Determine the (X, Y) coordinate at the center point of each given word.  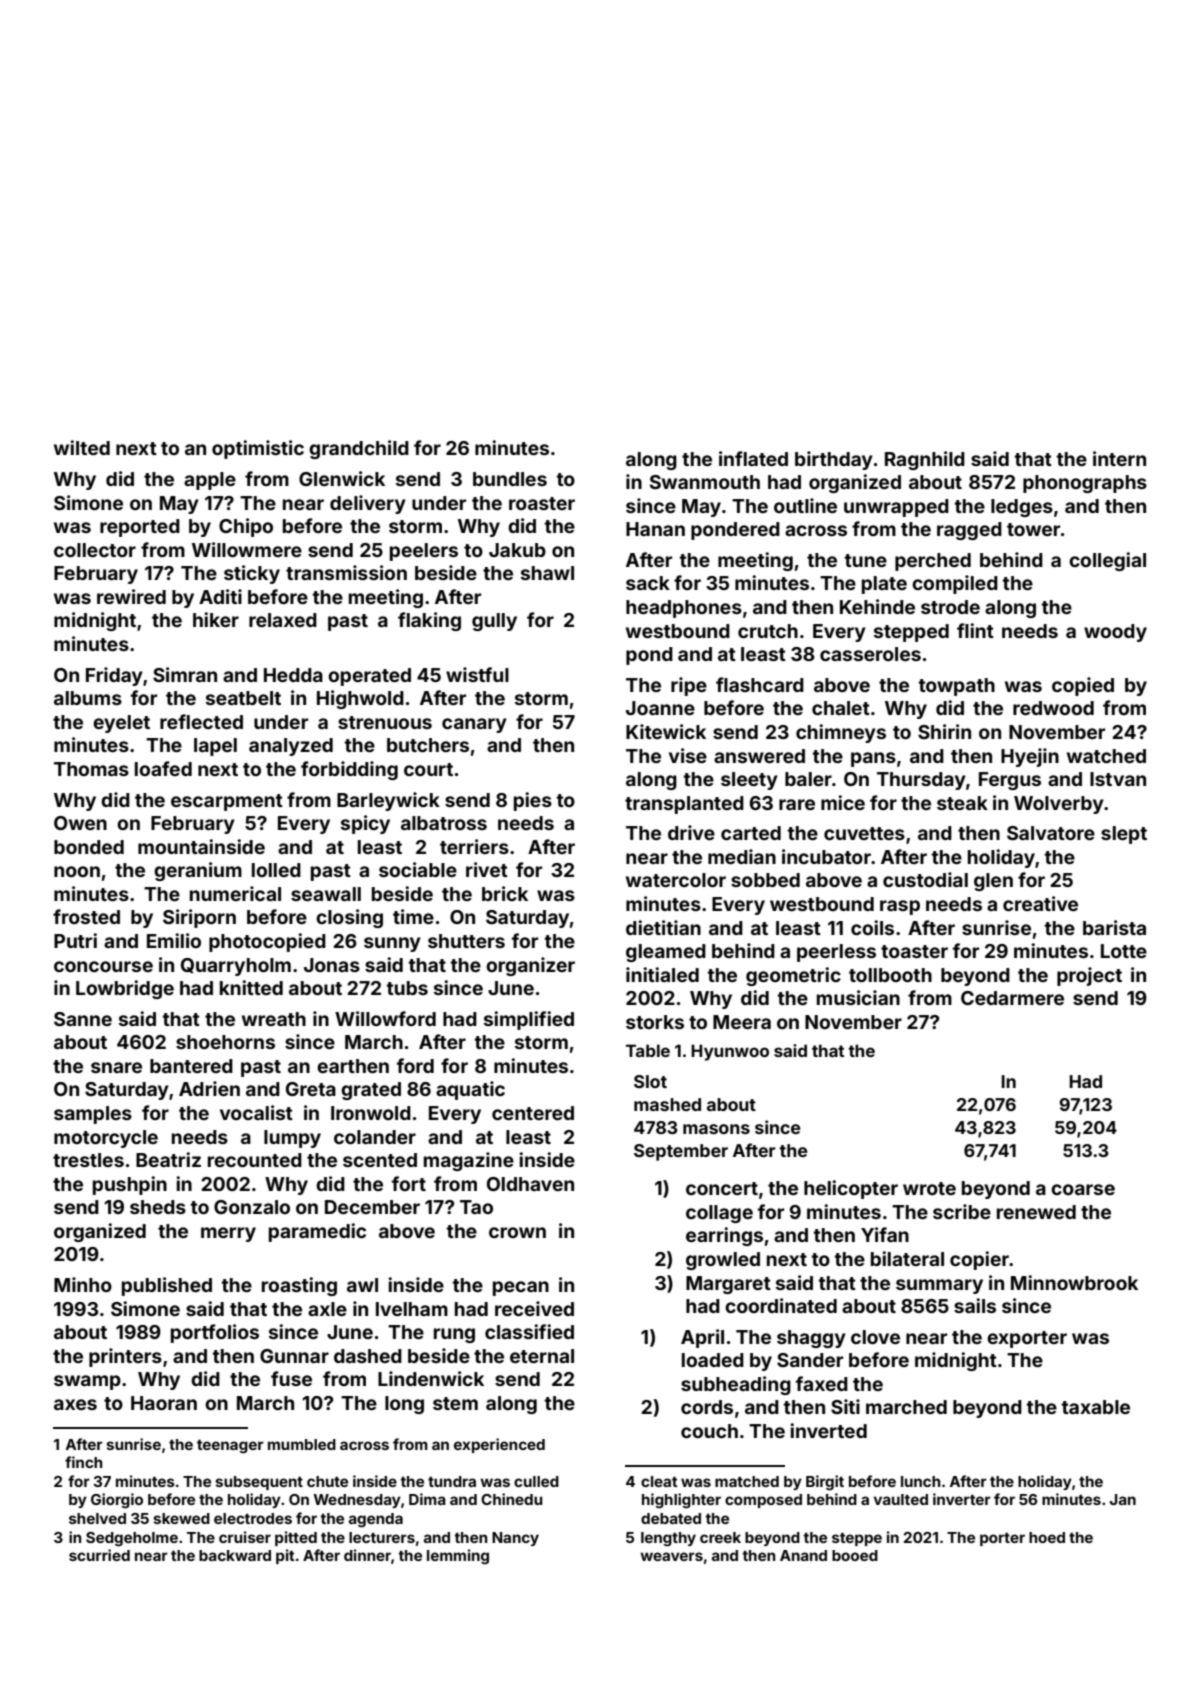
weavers (671, 1556)
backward (235, 1555)
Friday (114, 676)
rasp (900, 907)
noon (77, 871)
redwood (1053, 708)
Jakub (517, 550)
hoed (1047, 1537)
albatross (444, 823)
